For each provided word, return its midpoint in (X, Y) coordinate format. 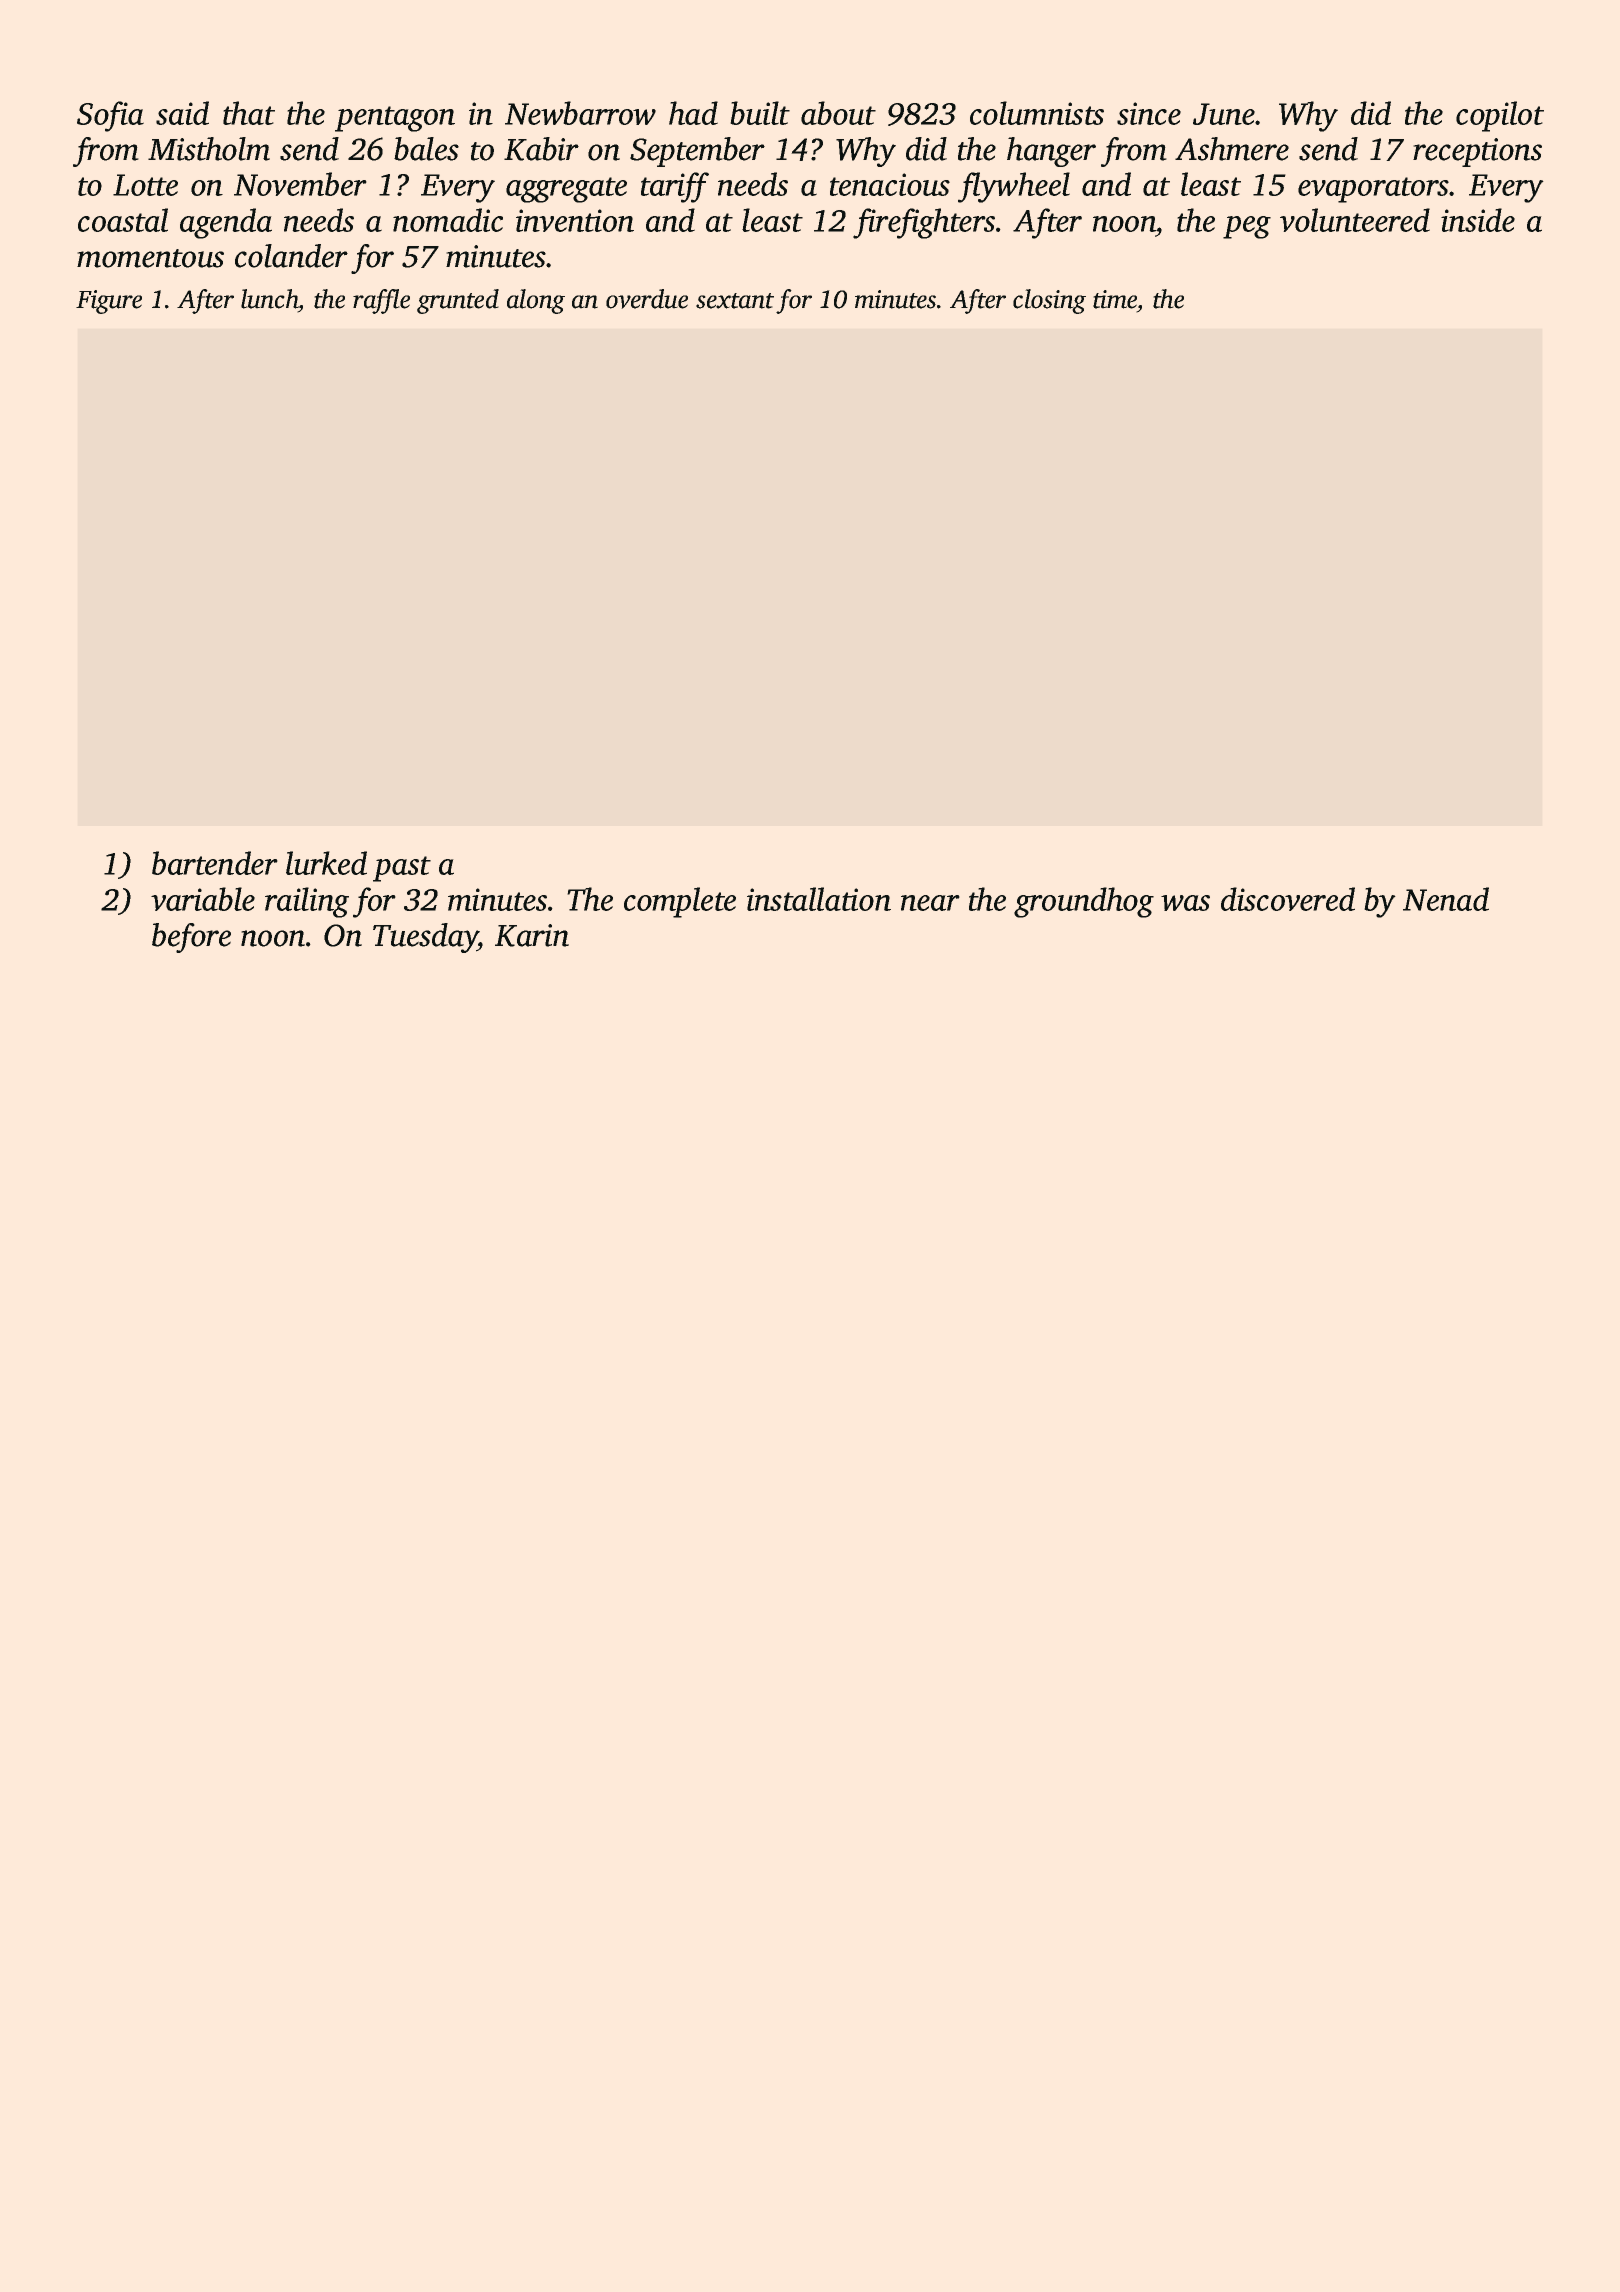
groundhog (1084, 902)
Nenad (1446, 899)
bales (426, 149)
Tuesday (425, 938)
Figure (109, 302)
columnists (1037, 113)
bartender (215, 863)
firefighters (924, 223)
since (1149, 113)
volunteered (1355, 220)
